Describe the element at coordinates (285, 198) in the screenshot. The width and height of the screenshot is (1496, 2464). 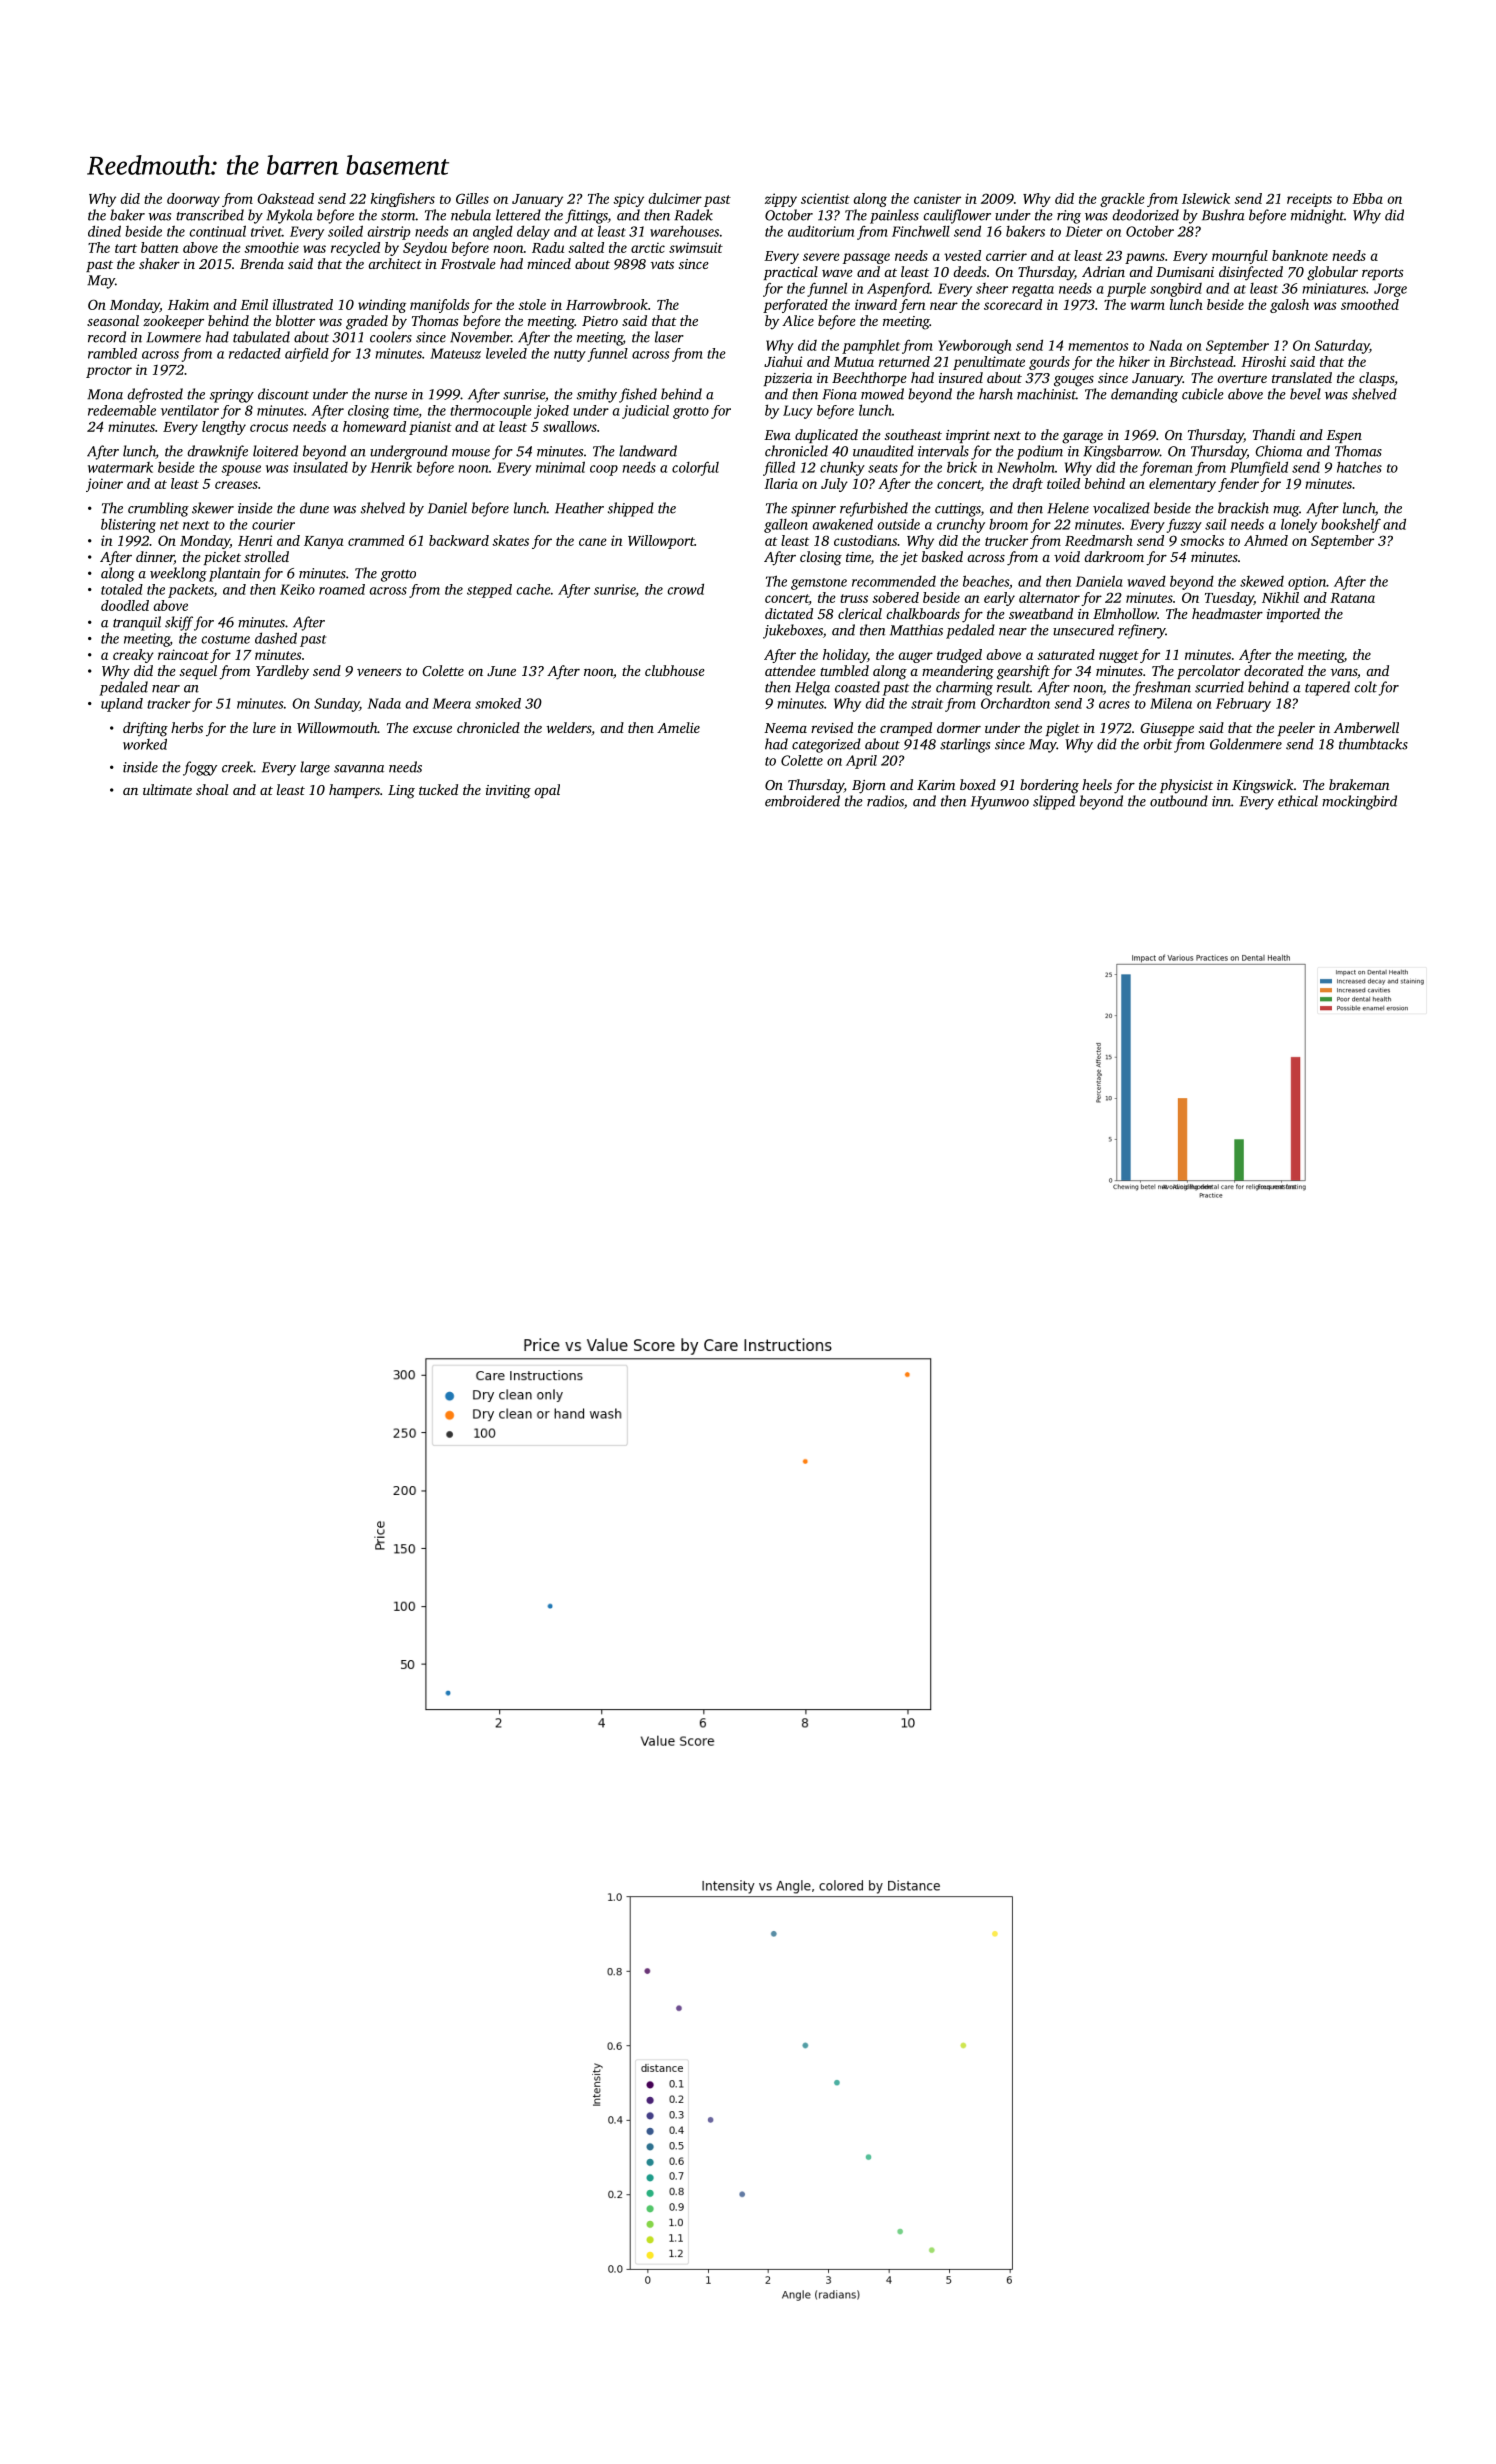
I see `Oakstead` at that location.
